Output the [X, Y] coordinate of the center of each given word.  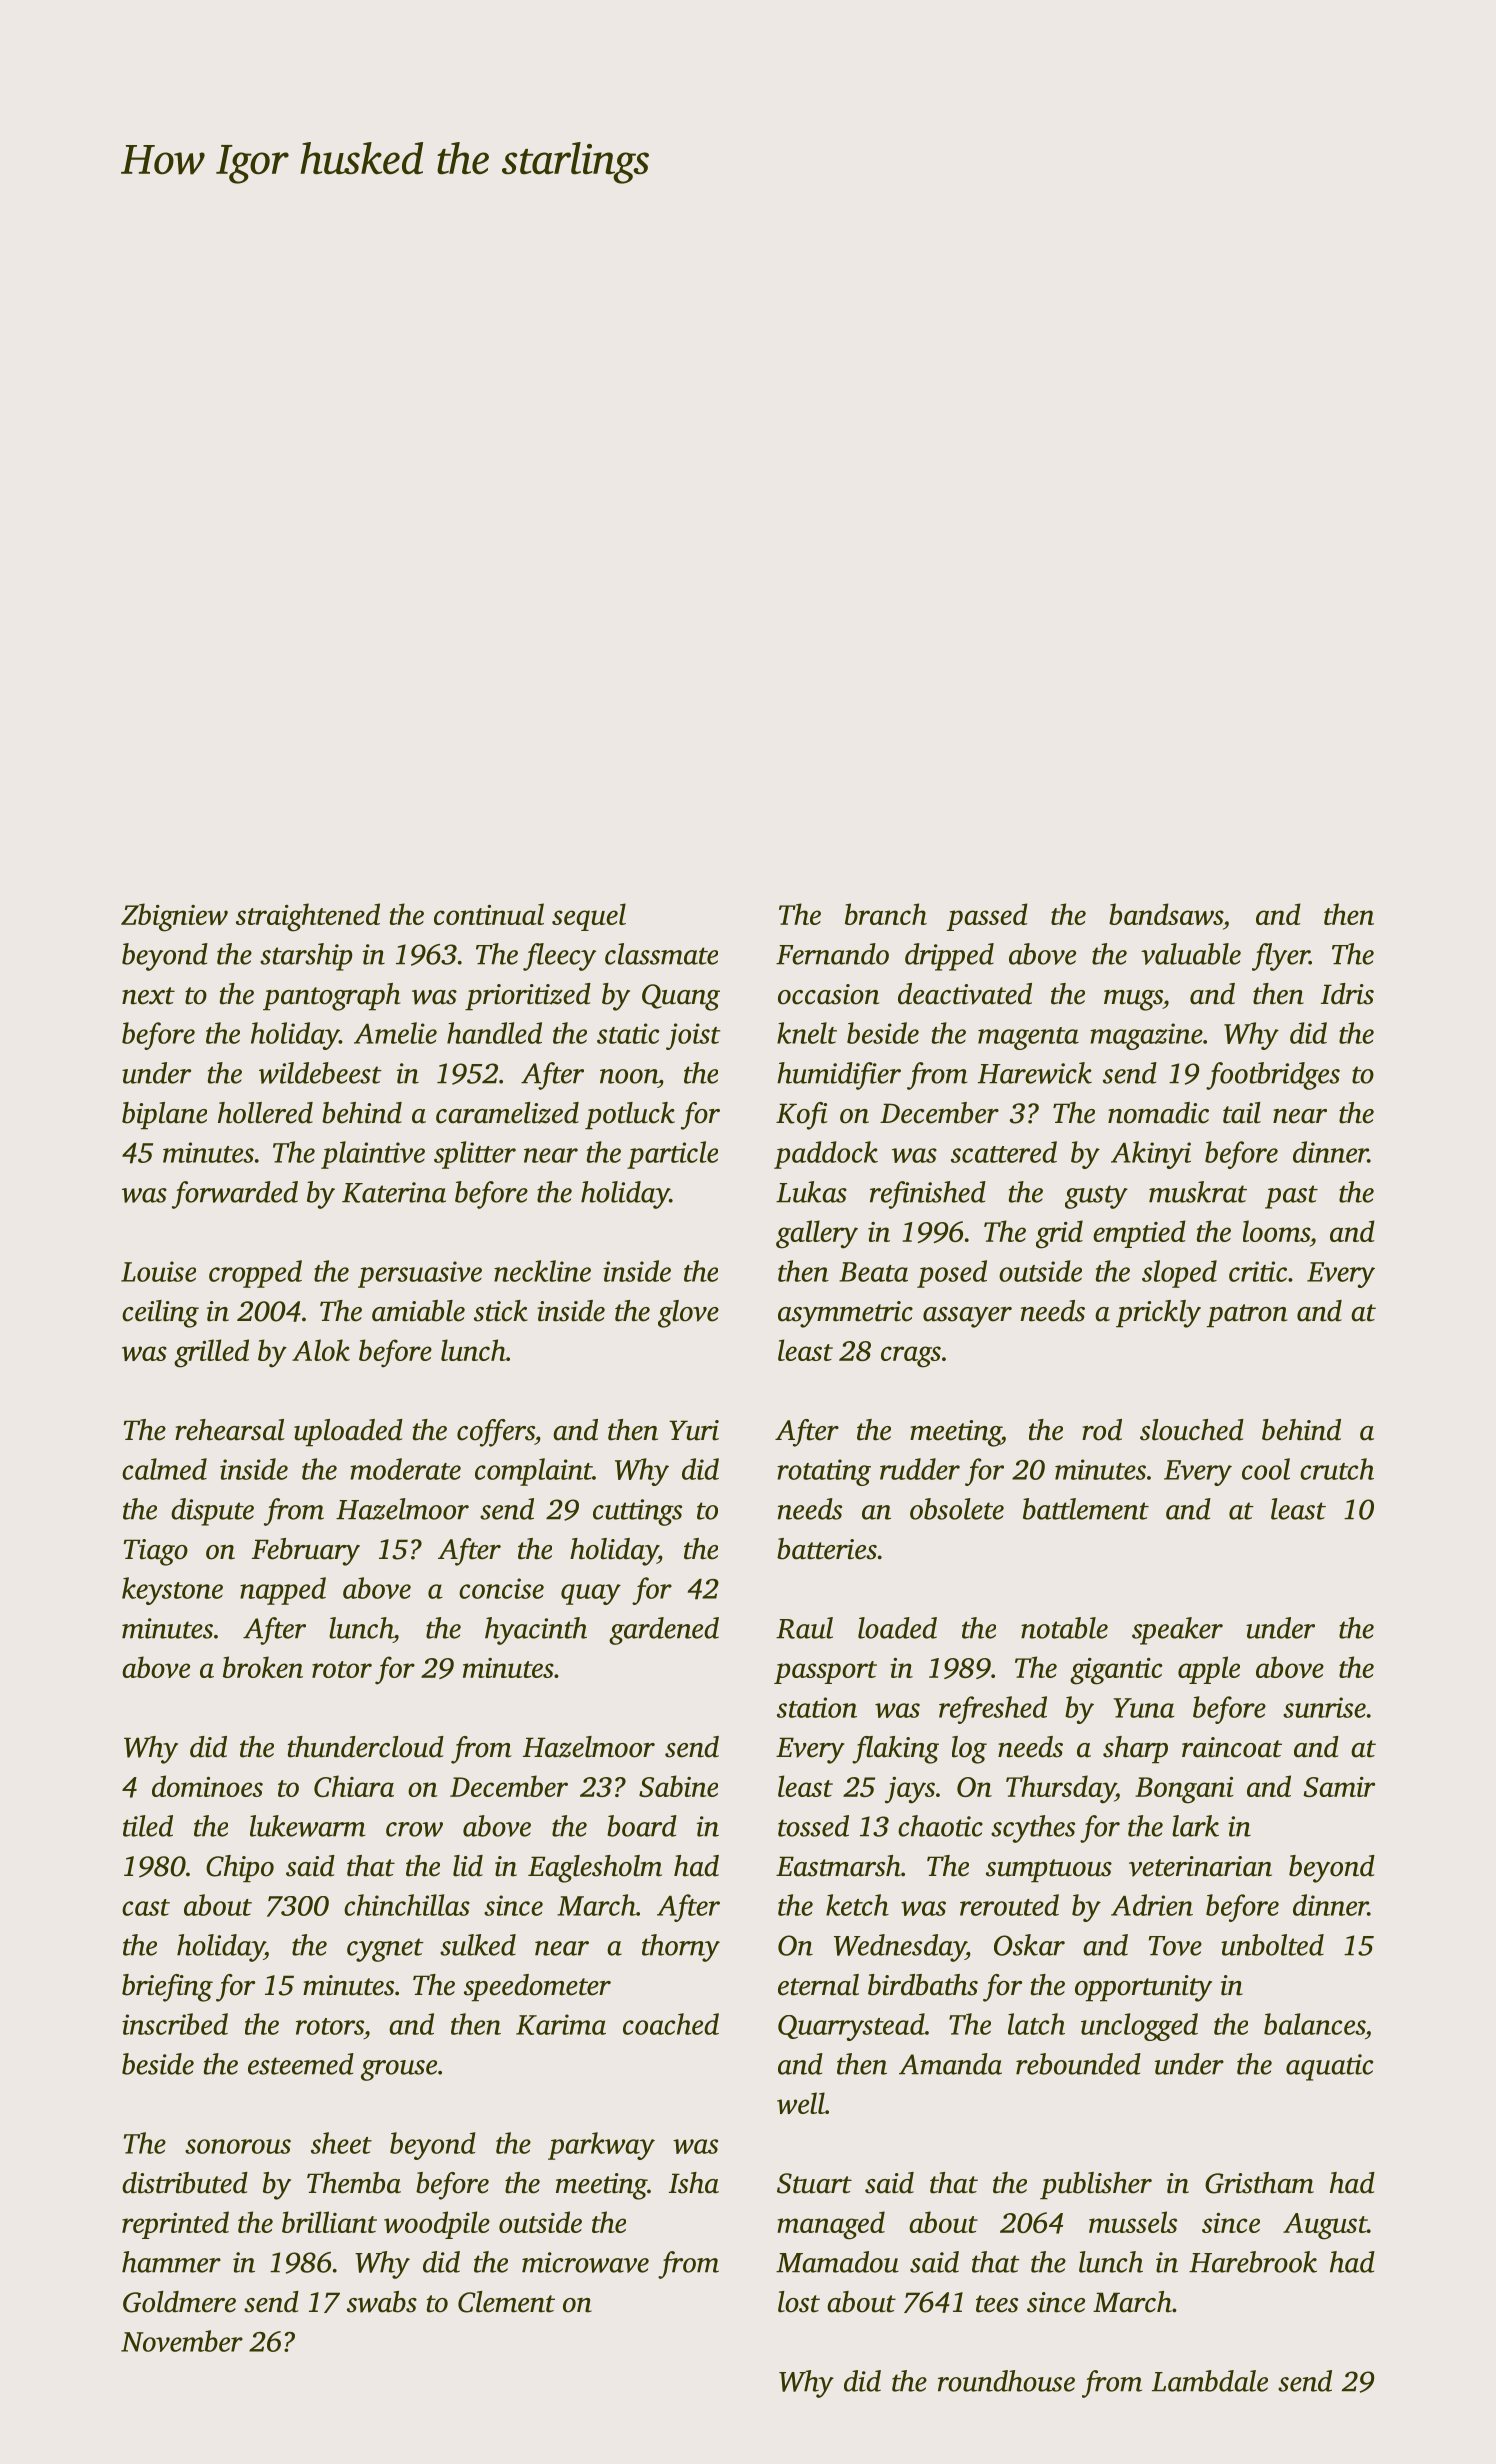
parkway [601, 2146]
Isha [694, 2183]
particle [672, 1155]
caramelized [507, 1113]
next [148, 996]
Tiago [156, 1552]
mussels [1133, 2222]
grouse [399, 2070]
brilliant [329, 2222]
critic [1258, 1271]
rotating [824, 1472]
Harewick [1035, 1073]
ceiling [160, 1314]
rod [1102, 1430]
